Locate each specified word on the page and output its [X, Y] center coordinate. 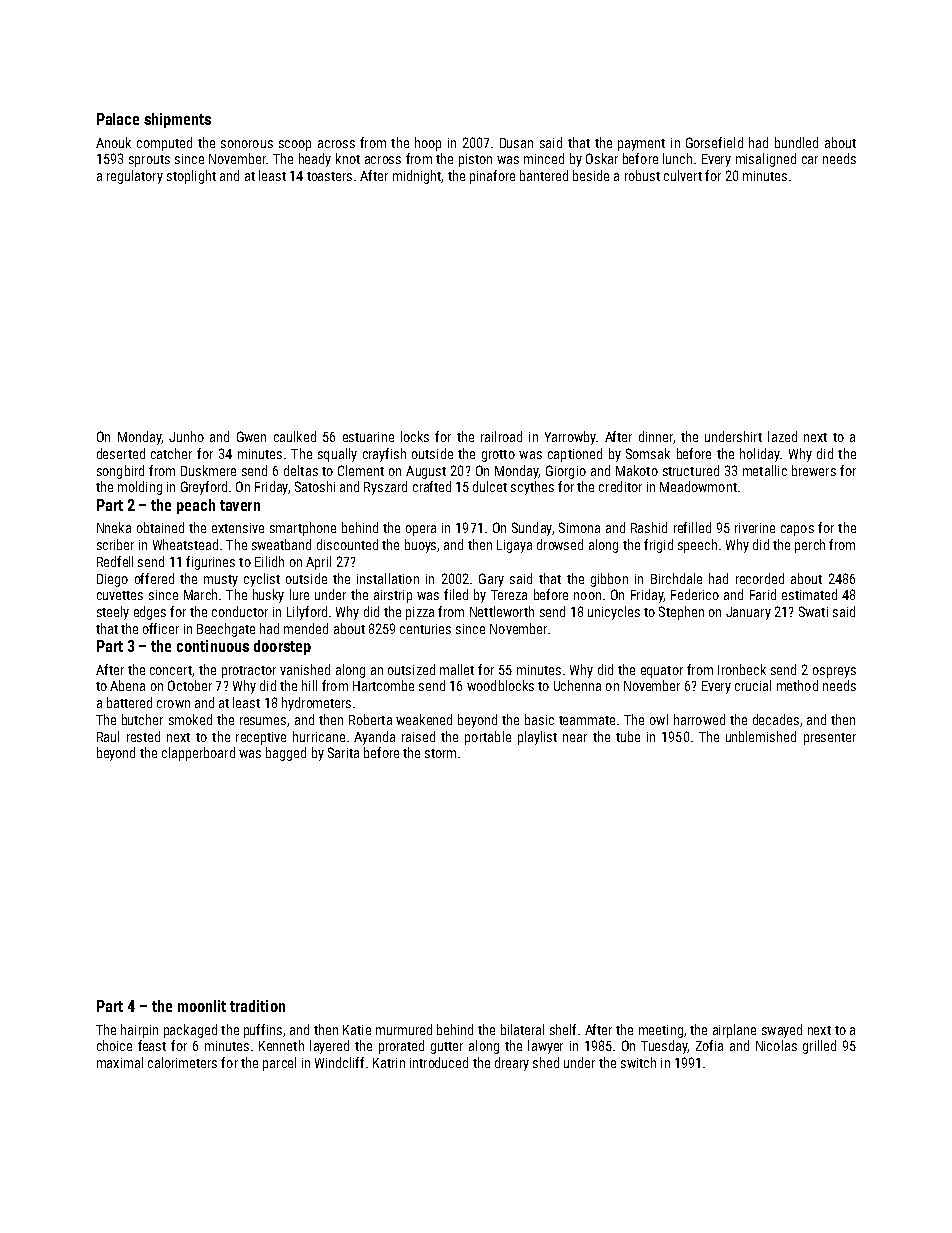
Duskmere [208, 470]
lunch [677, 158]
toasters [329, 176]
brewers [814, 470]
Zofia [709, 1045]
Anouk [113, 142]
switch [638, 1062]
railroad [501, 436]
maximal [120, 1062]
